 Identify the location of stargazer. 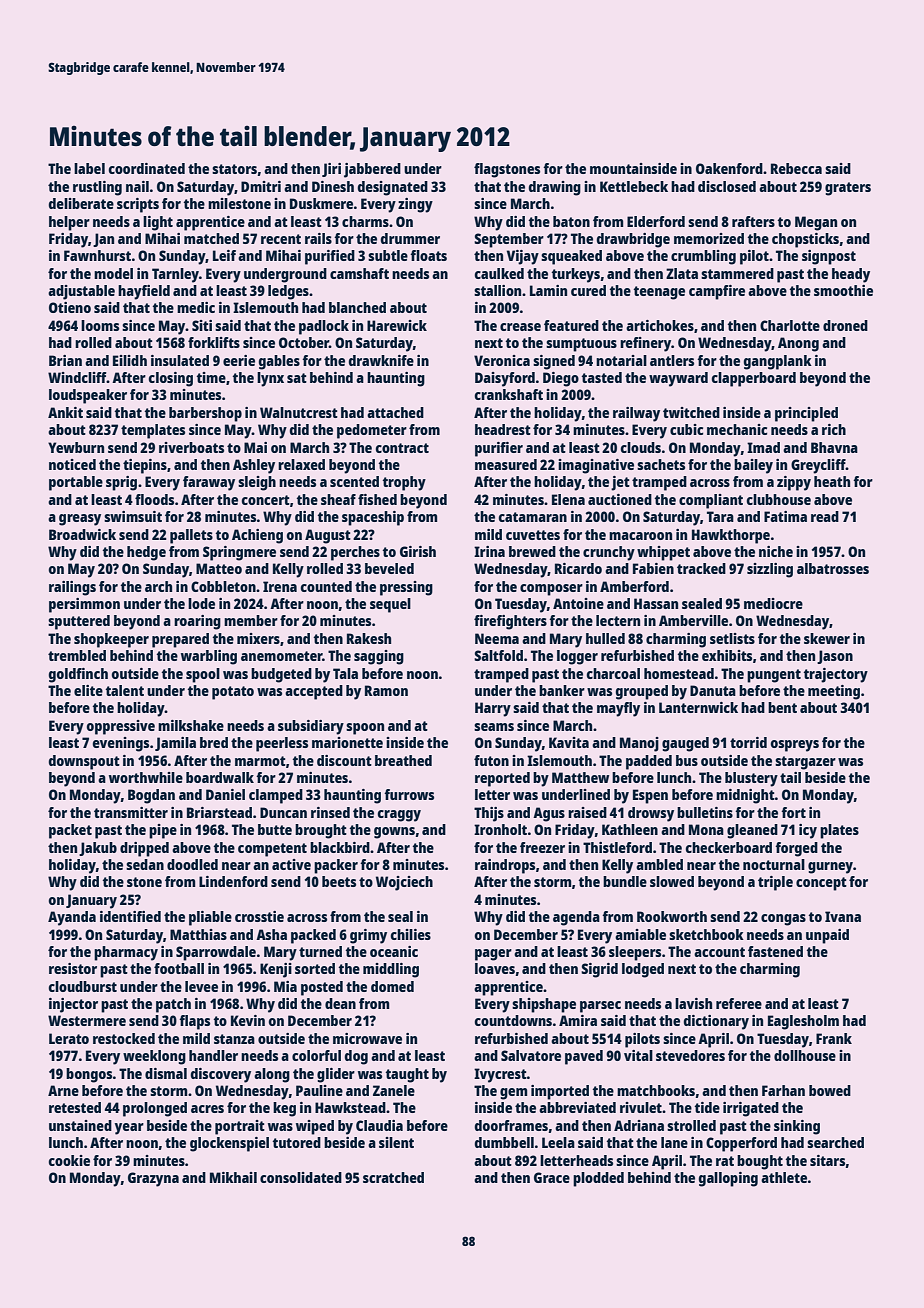
(805, 763).
